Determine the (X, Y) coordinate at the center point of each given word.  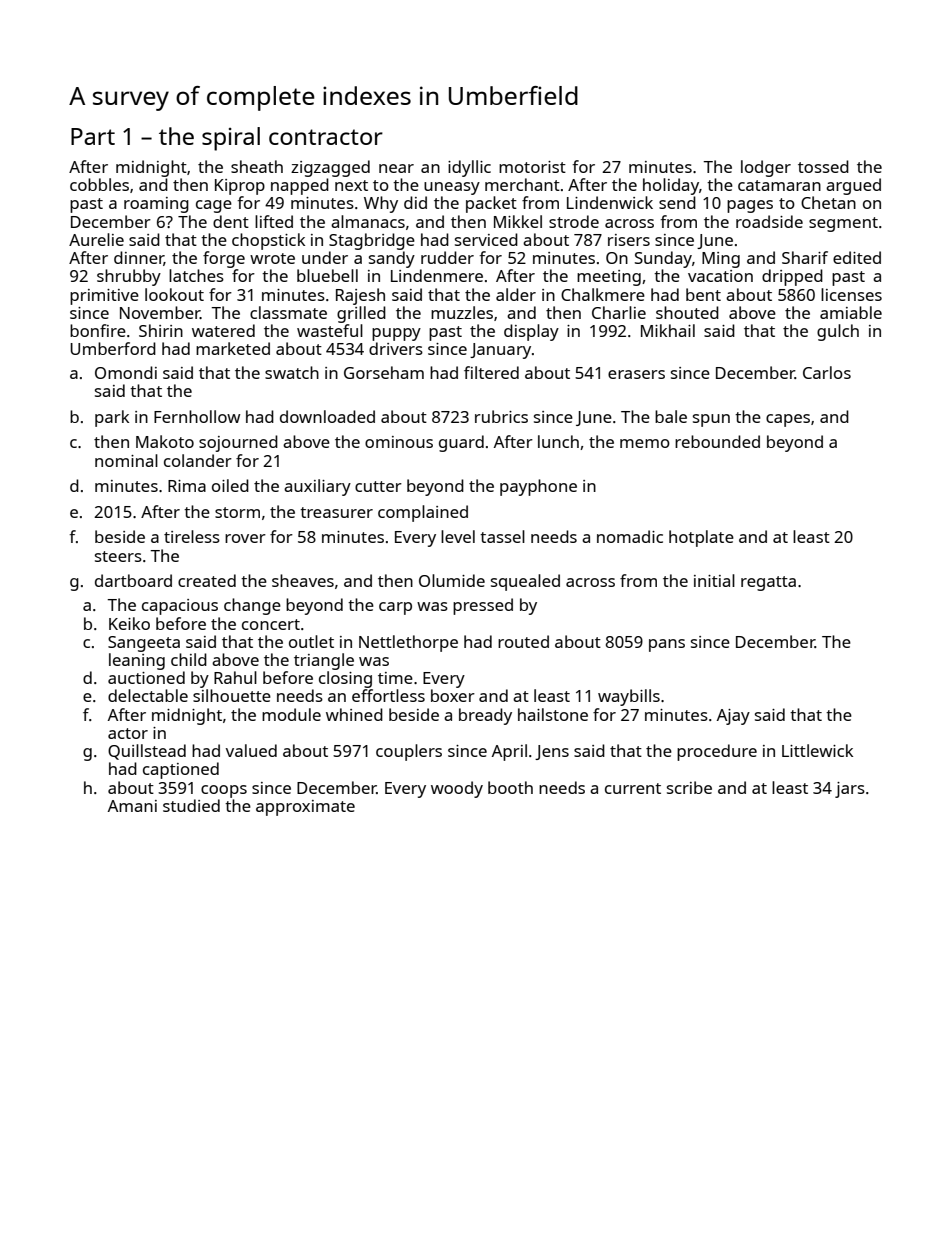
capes (788, 420)
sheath (257, 166)
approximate (305, 808)
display (531, 332)
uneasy (452, 188)
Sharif (805, 257)
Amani (132, 806)
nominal (126, 460)
